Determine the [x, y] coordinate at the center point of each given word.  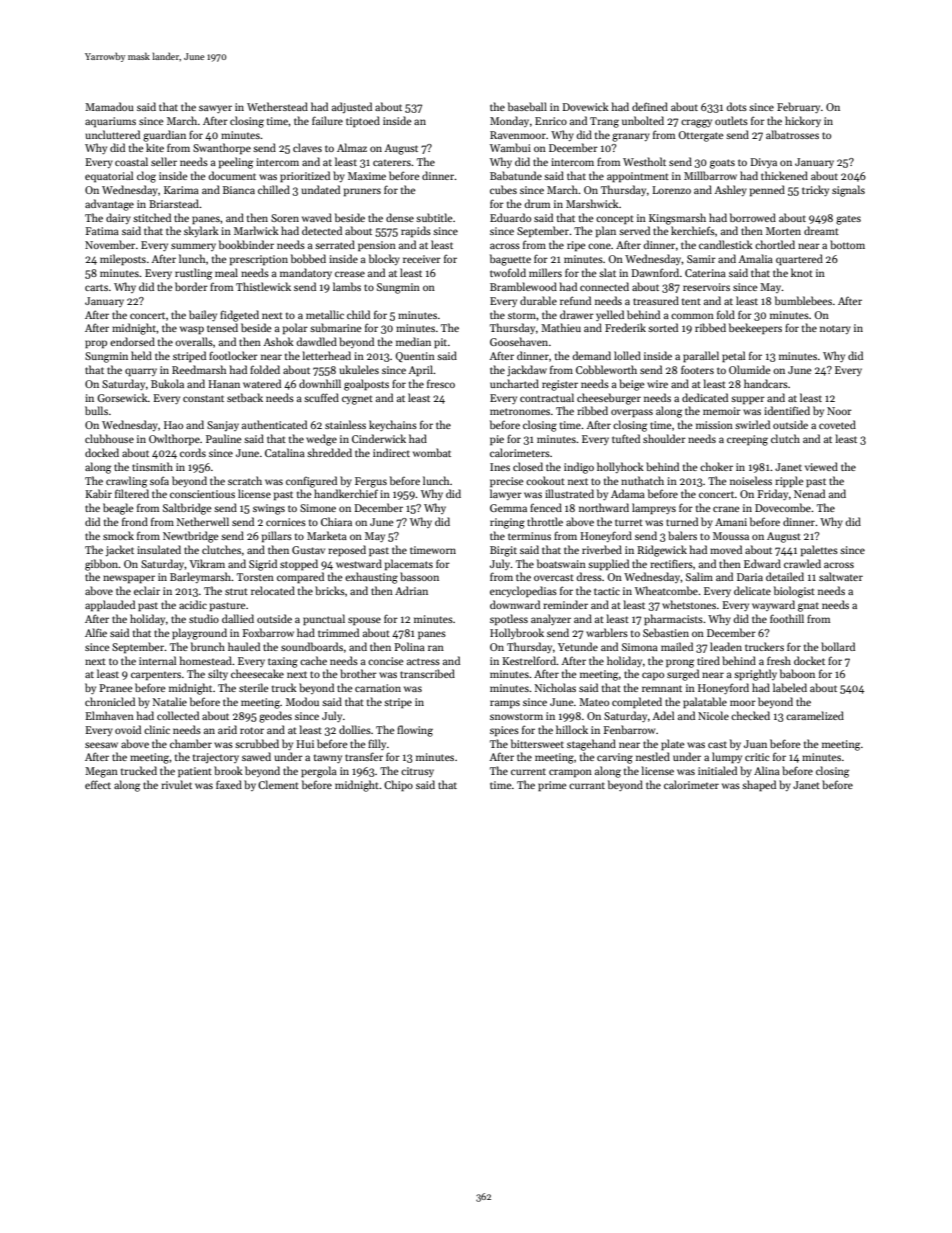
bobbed [308, 258]
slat [607, 272]
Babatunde [516, 175]
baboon [797, 673]
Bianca [239, 190]
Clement [278, 784]
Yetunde [578, 646]
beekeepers [755, 328]
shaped [759, 786]
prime [552, 786]
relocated [273, 590]
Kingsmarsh [677, 219]
